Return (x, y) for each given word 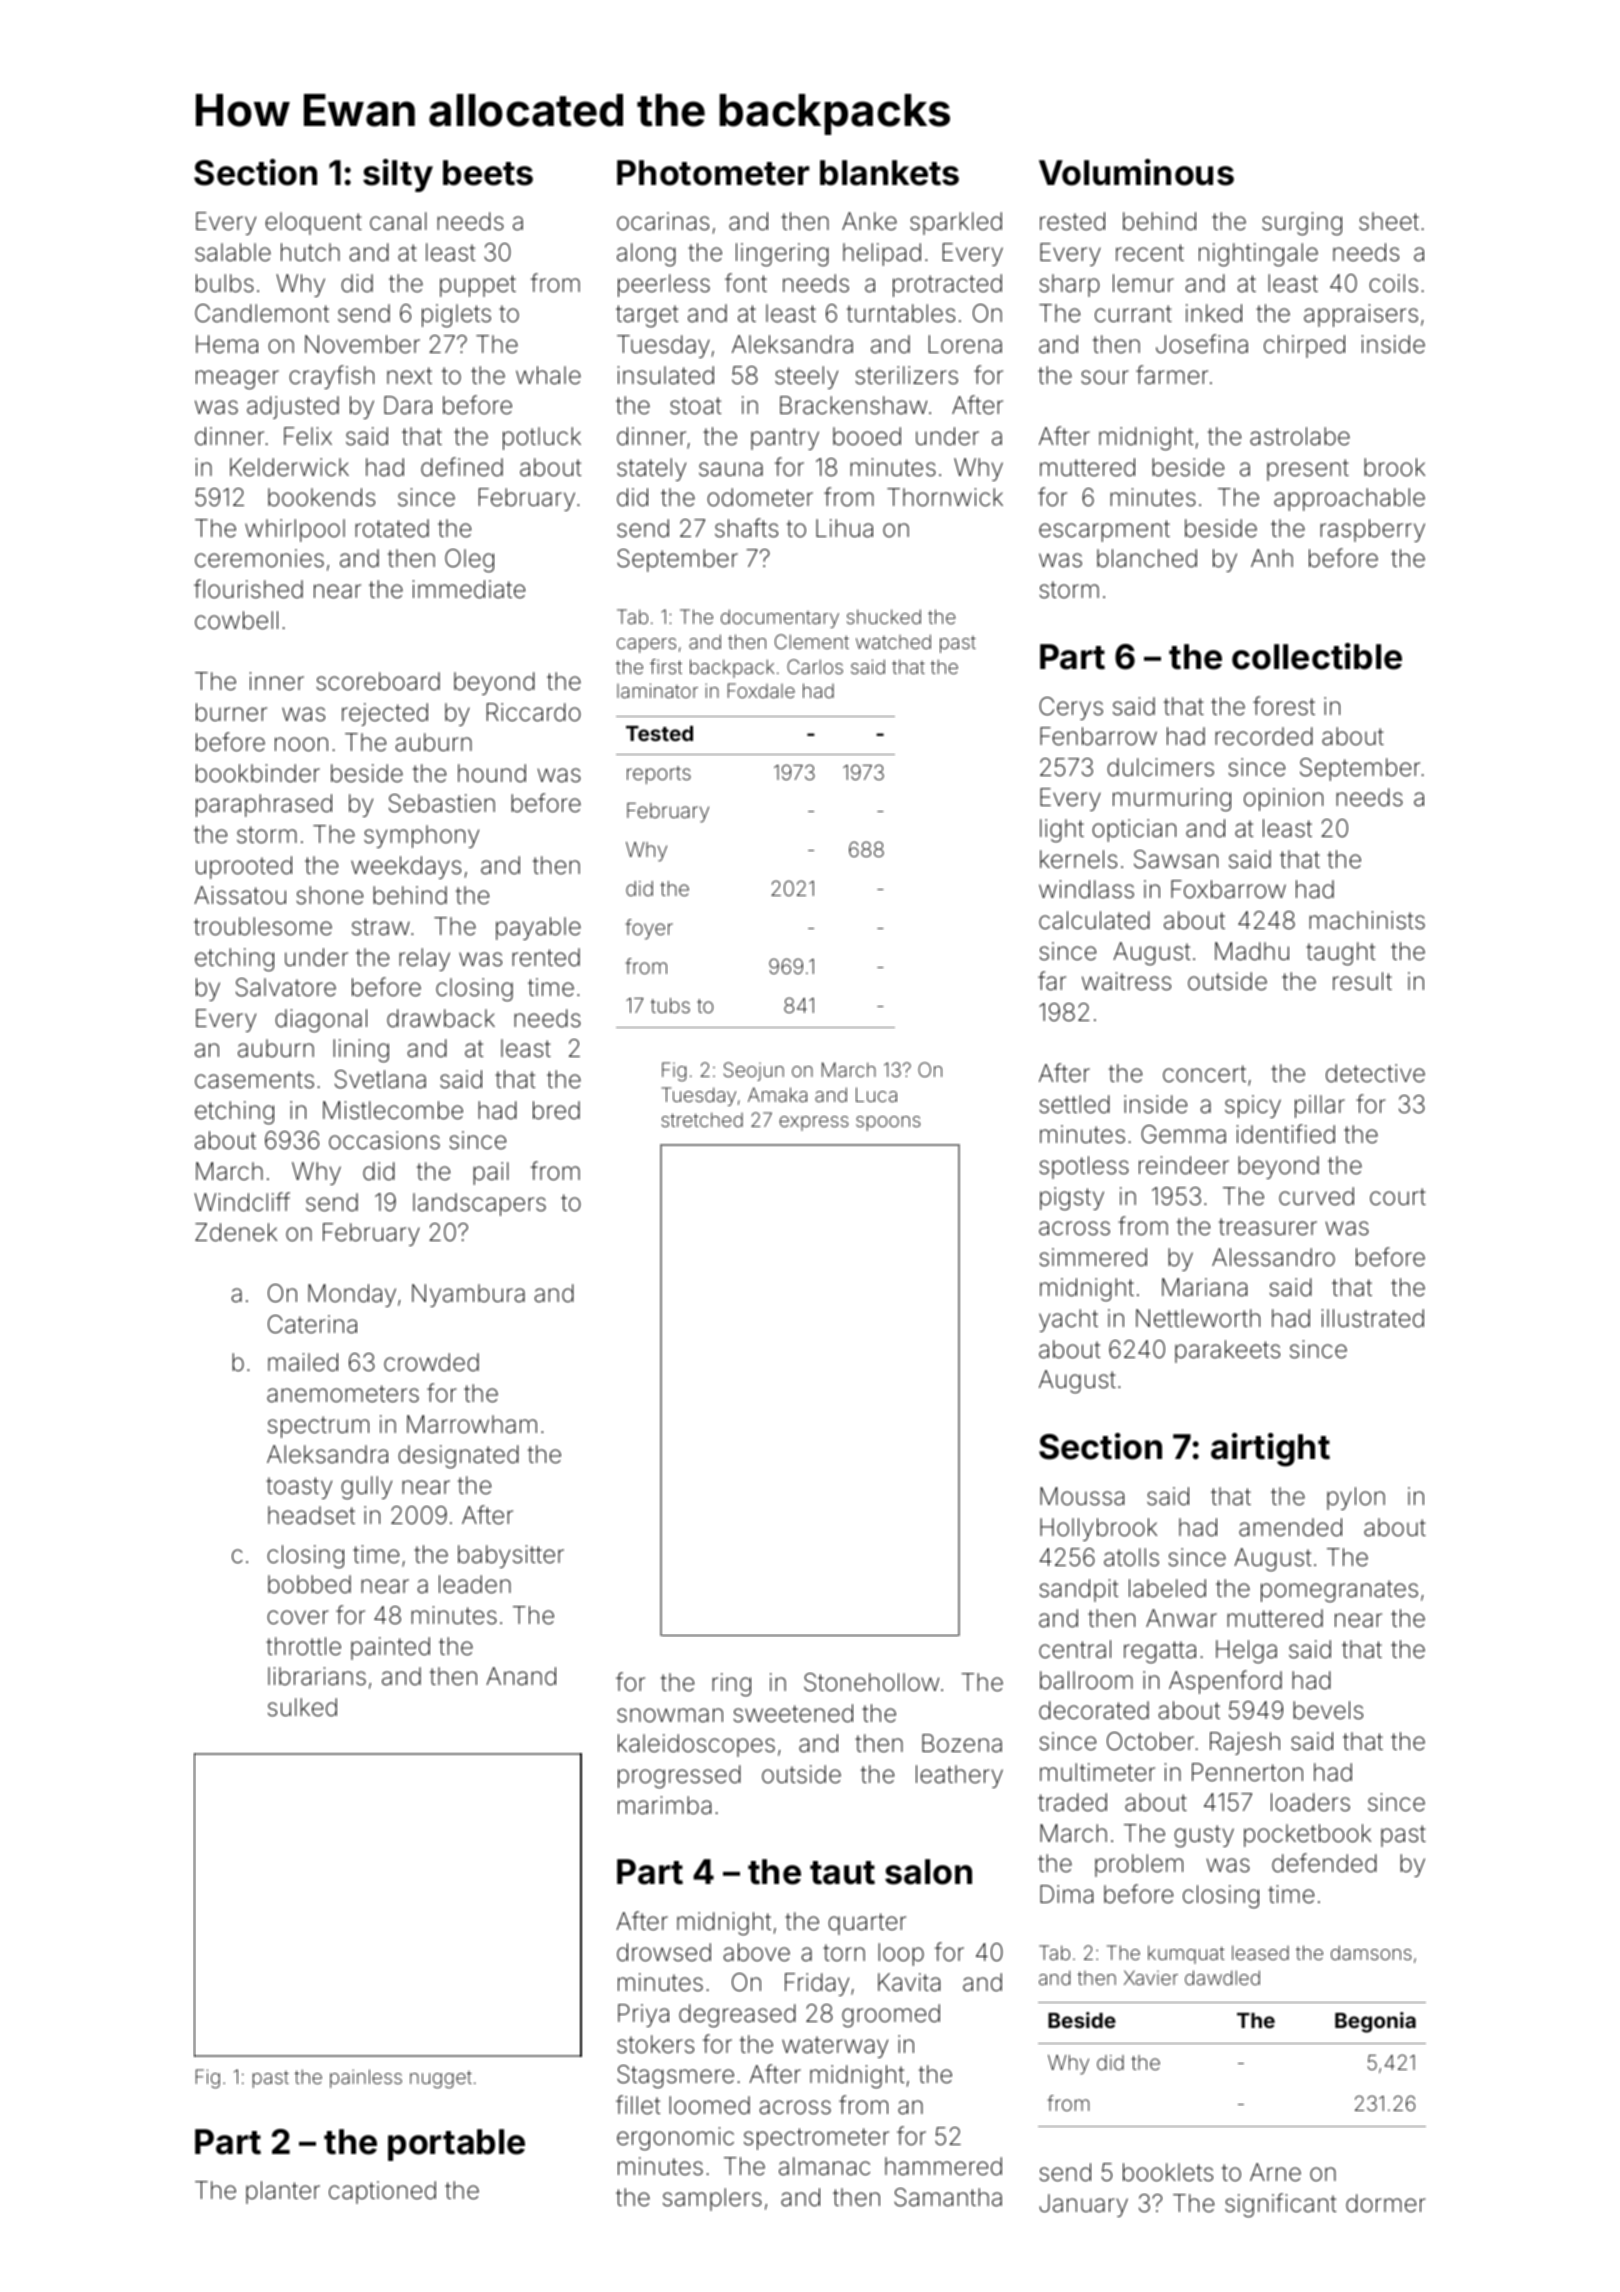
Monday (352, 1295)
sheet (1389, 221)
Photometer (713, 173)
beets (488, 173)
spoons (888, 1123)
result (1362, 981)
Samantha (948, 2197)
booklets (1168, 2172)
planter (283, 2192)
